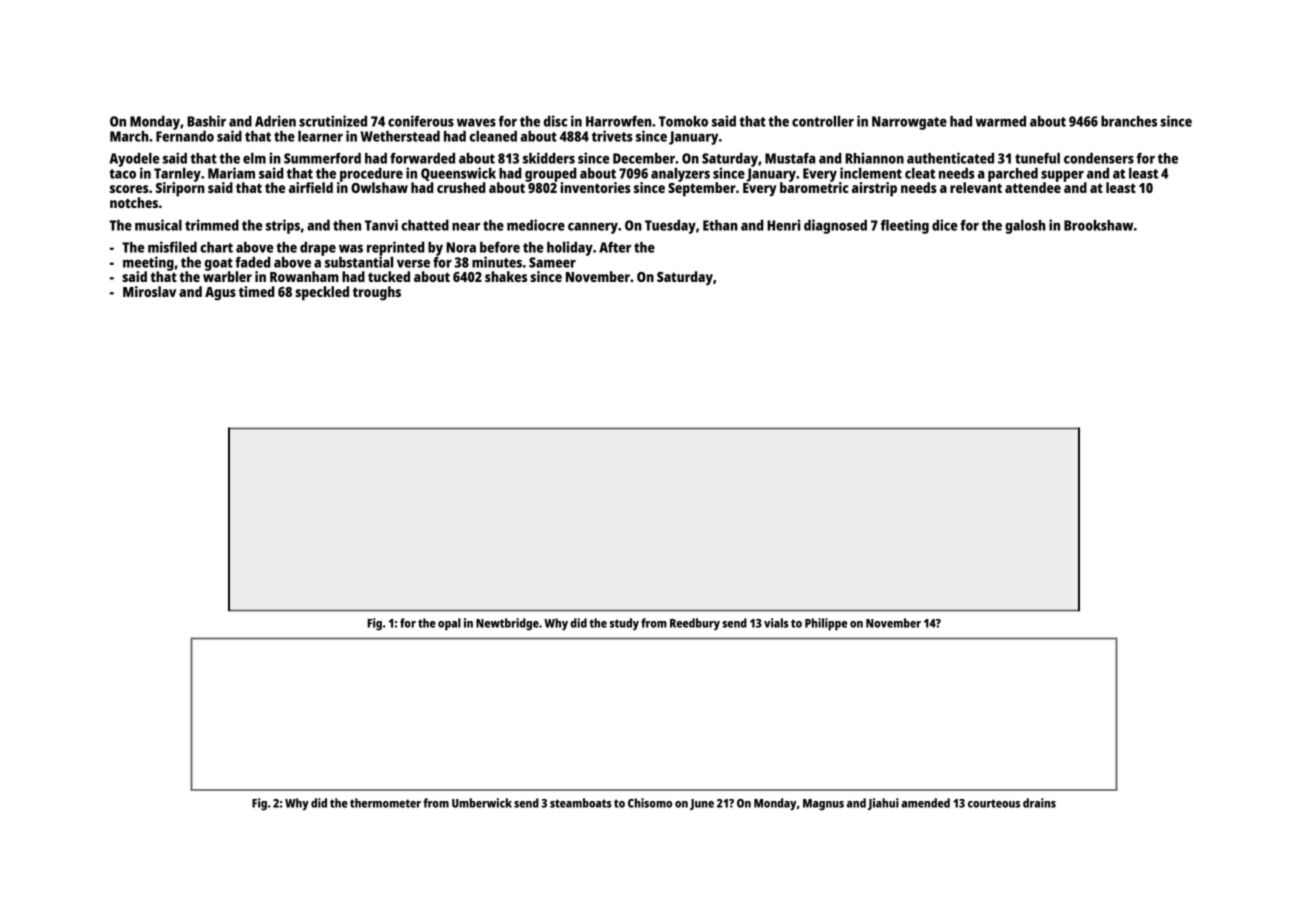 This document has height=924, width=1308. Describe the element at coordinates (826, 624) in the document. I see `Philippe` at that location.
